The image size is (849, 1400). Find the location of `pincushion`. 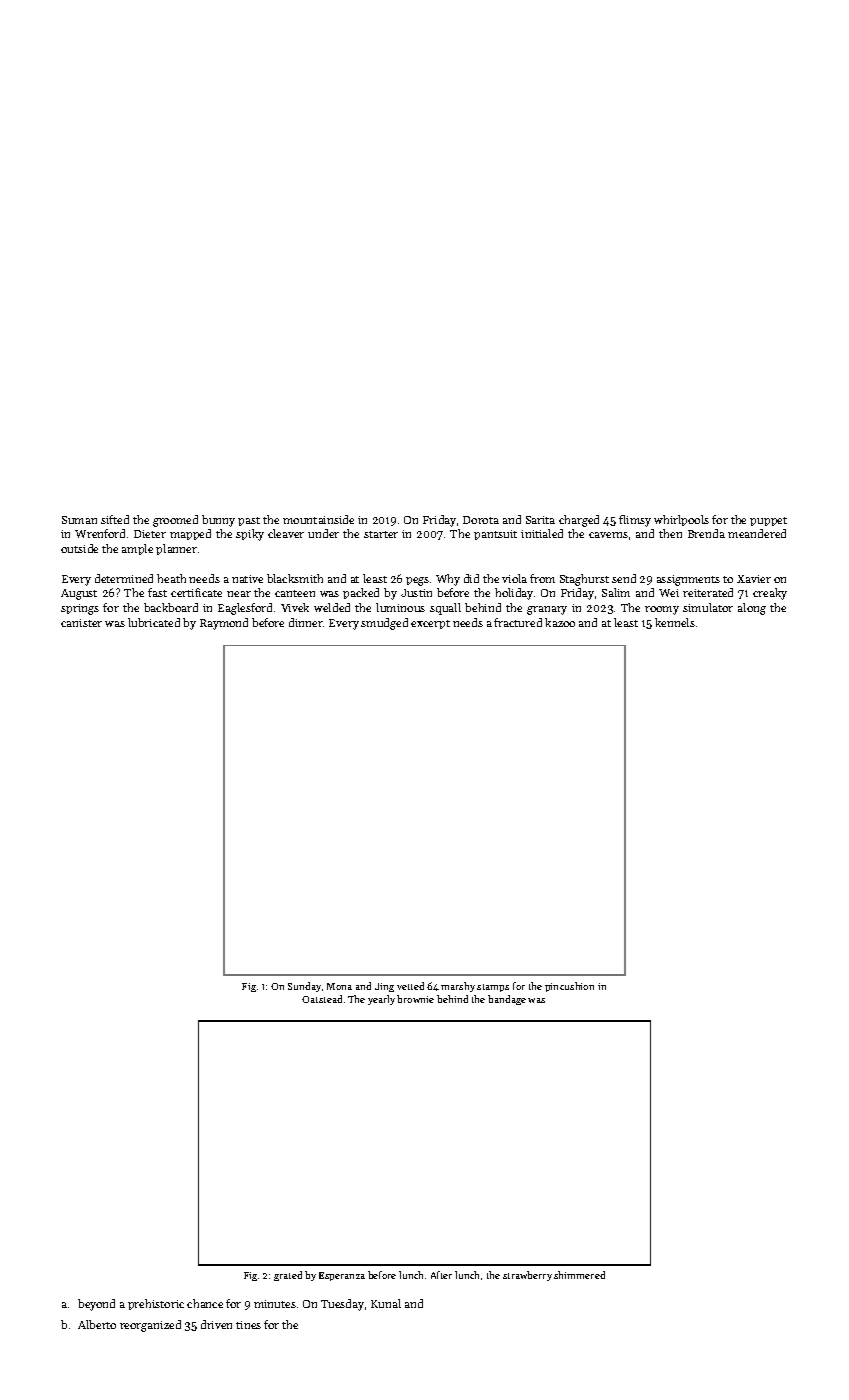

pincushion is located at coordinates (569, 987).
